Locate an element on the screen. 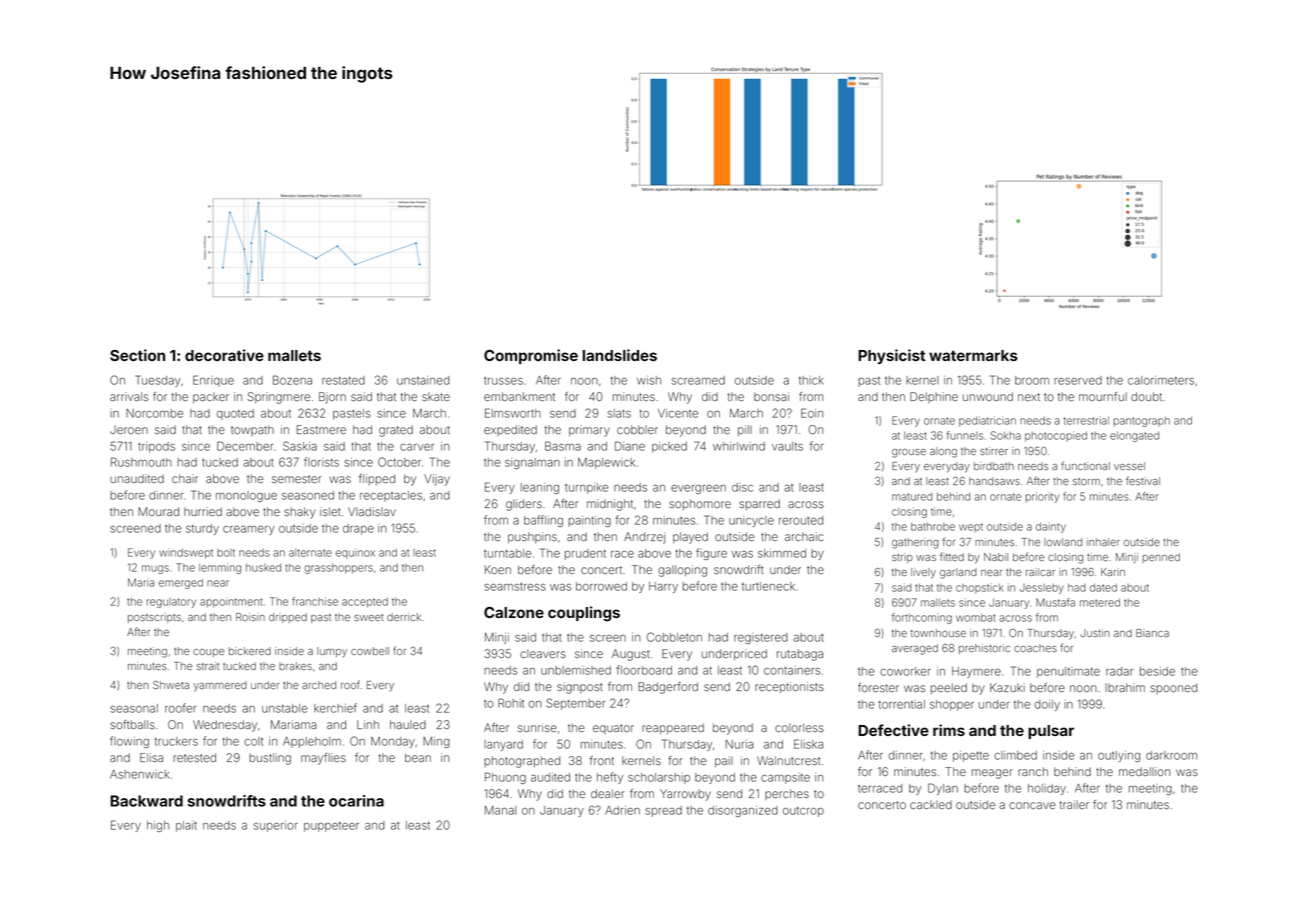 This screenshot has width=1308, height=924. Ashenwick is located at coordinates (139, 774).
